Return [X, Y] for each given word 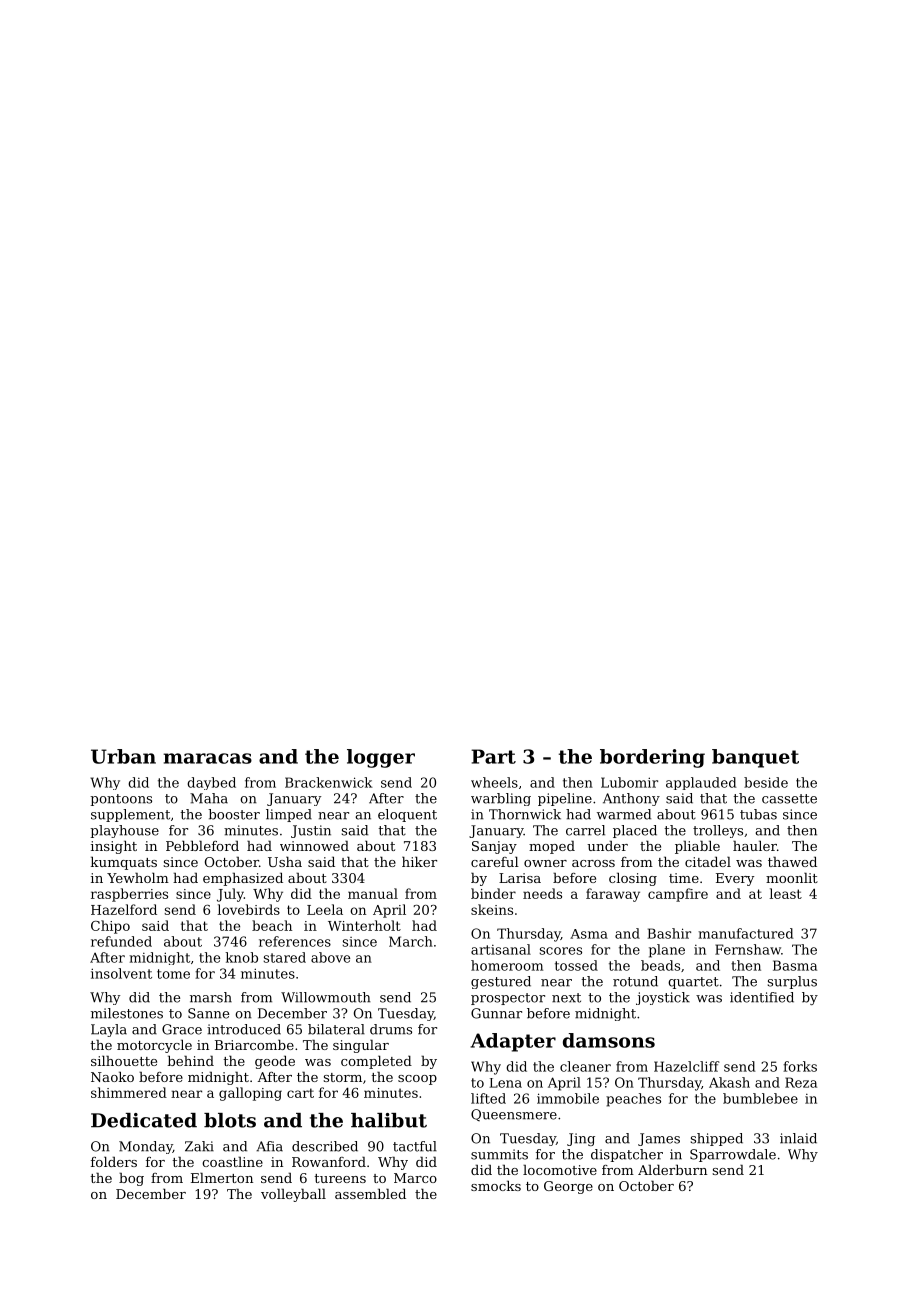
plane [667, 951]
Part [493, 756]
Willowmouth [326, 997]
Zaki [199, 1146]
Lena [505, 1083]
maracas [207, 758]
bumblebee [760, 1098]
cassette [789, 799]
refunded [121, 941]
